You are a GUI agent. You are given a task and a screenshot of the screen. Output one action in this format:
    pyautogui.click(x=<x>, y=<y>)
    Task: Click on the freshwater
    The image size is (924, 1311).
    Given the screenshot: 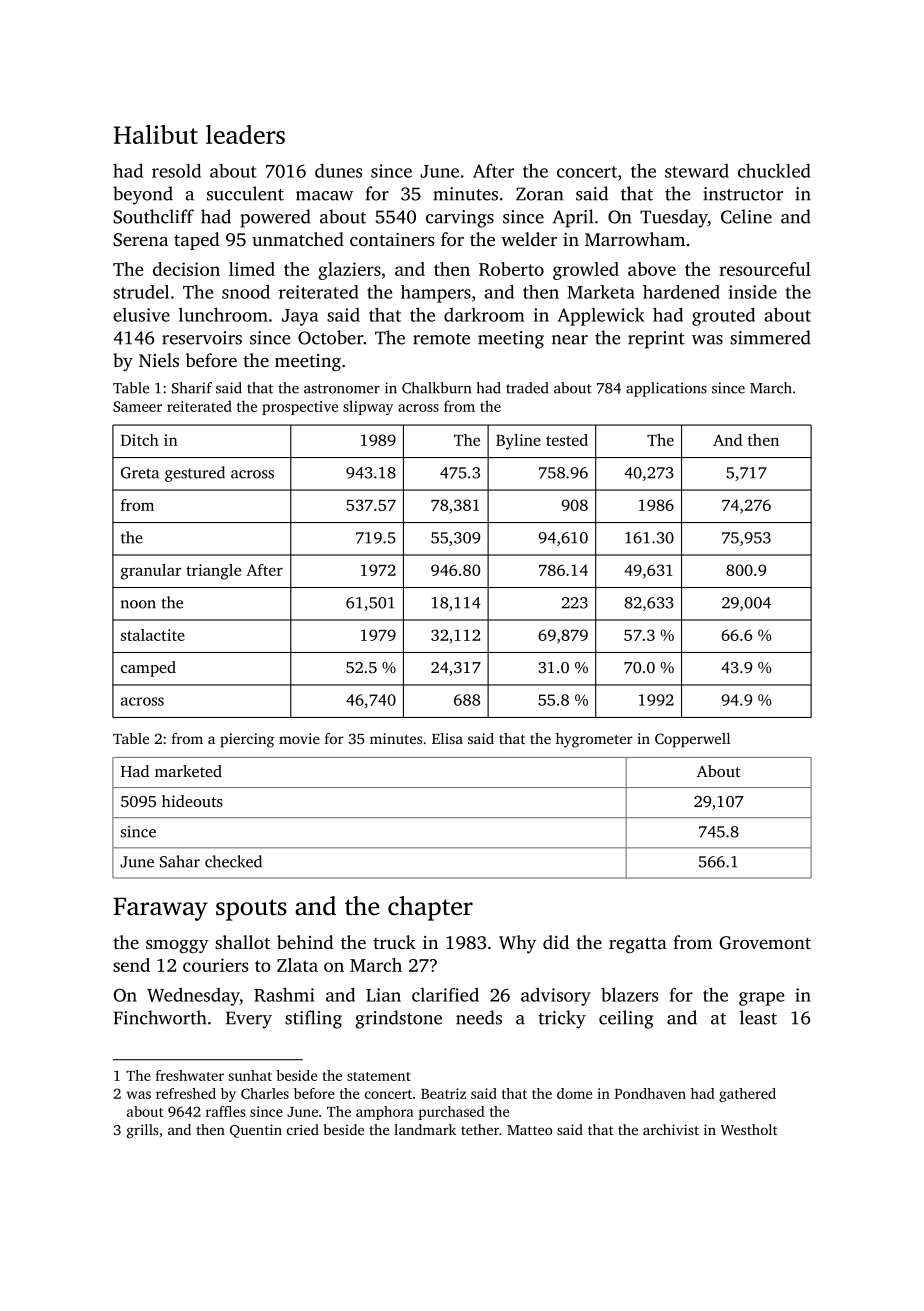 What is the action you would take?
    pyautogui.click(x=190, y=1075)
